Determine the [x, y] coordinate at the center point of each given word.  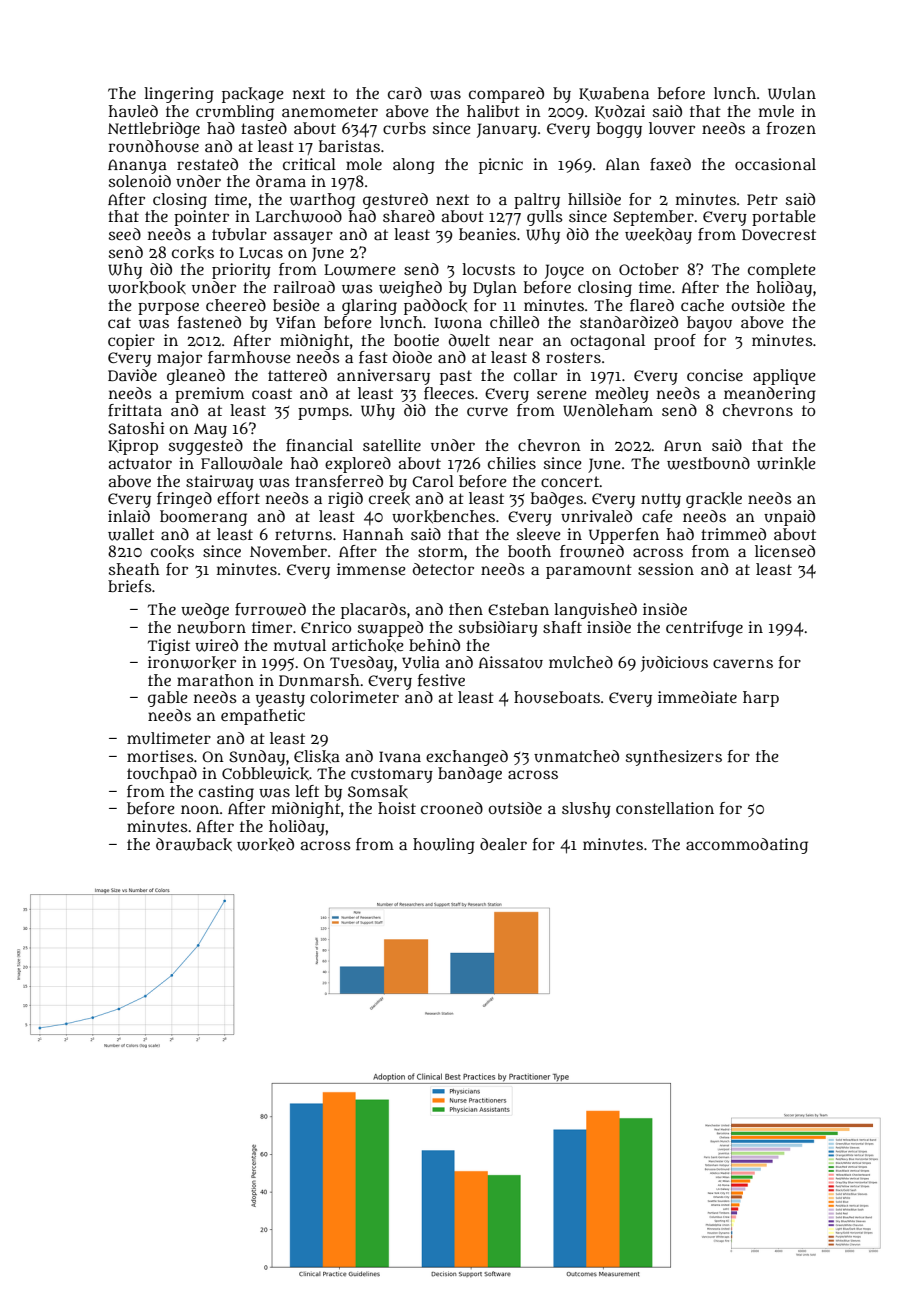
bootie [416, 340]
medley [622, 395]
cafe [657, 516]
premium [209, 395]
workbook [147, 287]
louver [672, 128]
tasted [264, 128]
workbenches [443, 516]
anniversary [383, 377]
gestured [395, 201]
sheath [134, 569]
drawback [194, 844]
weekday [658, 236]
